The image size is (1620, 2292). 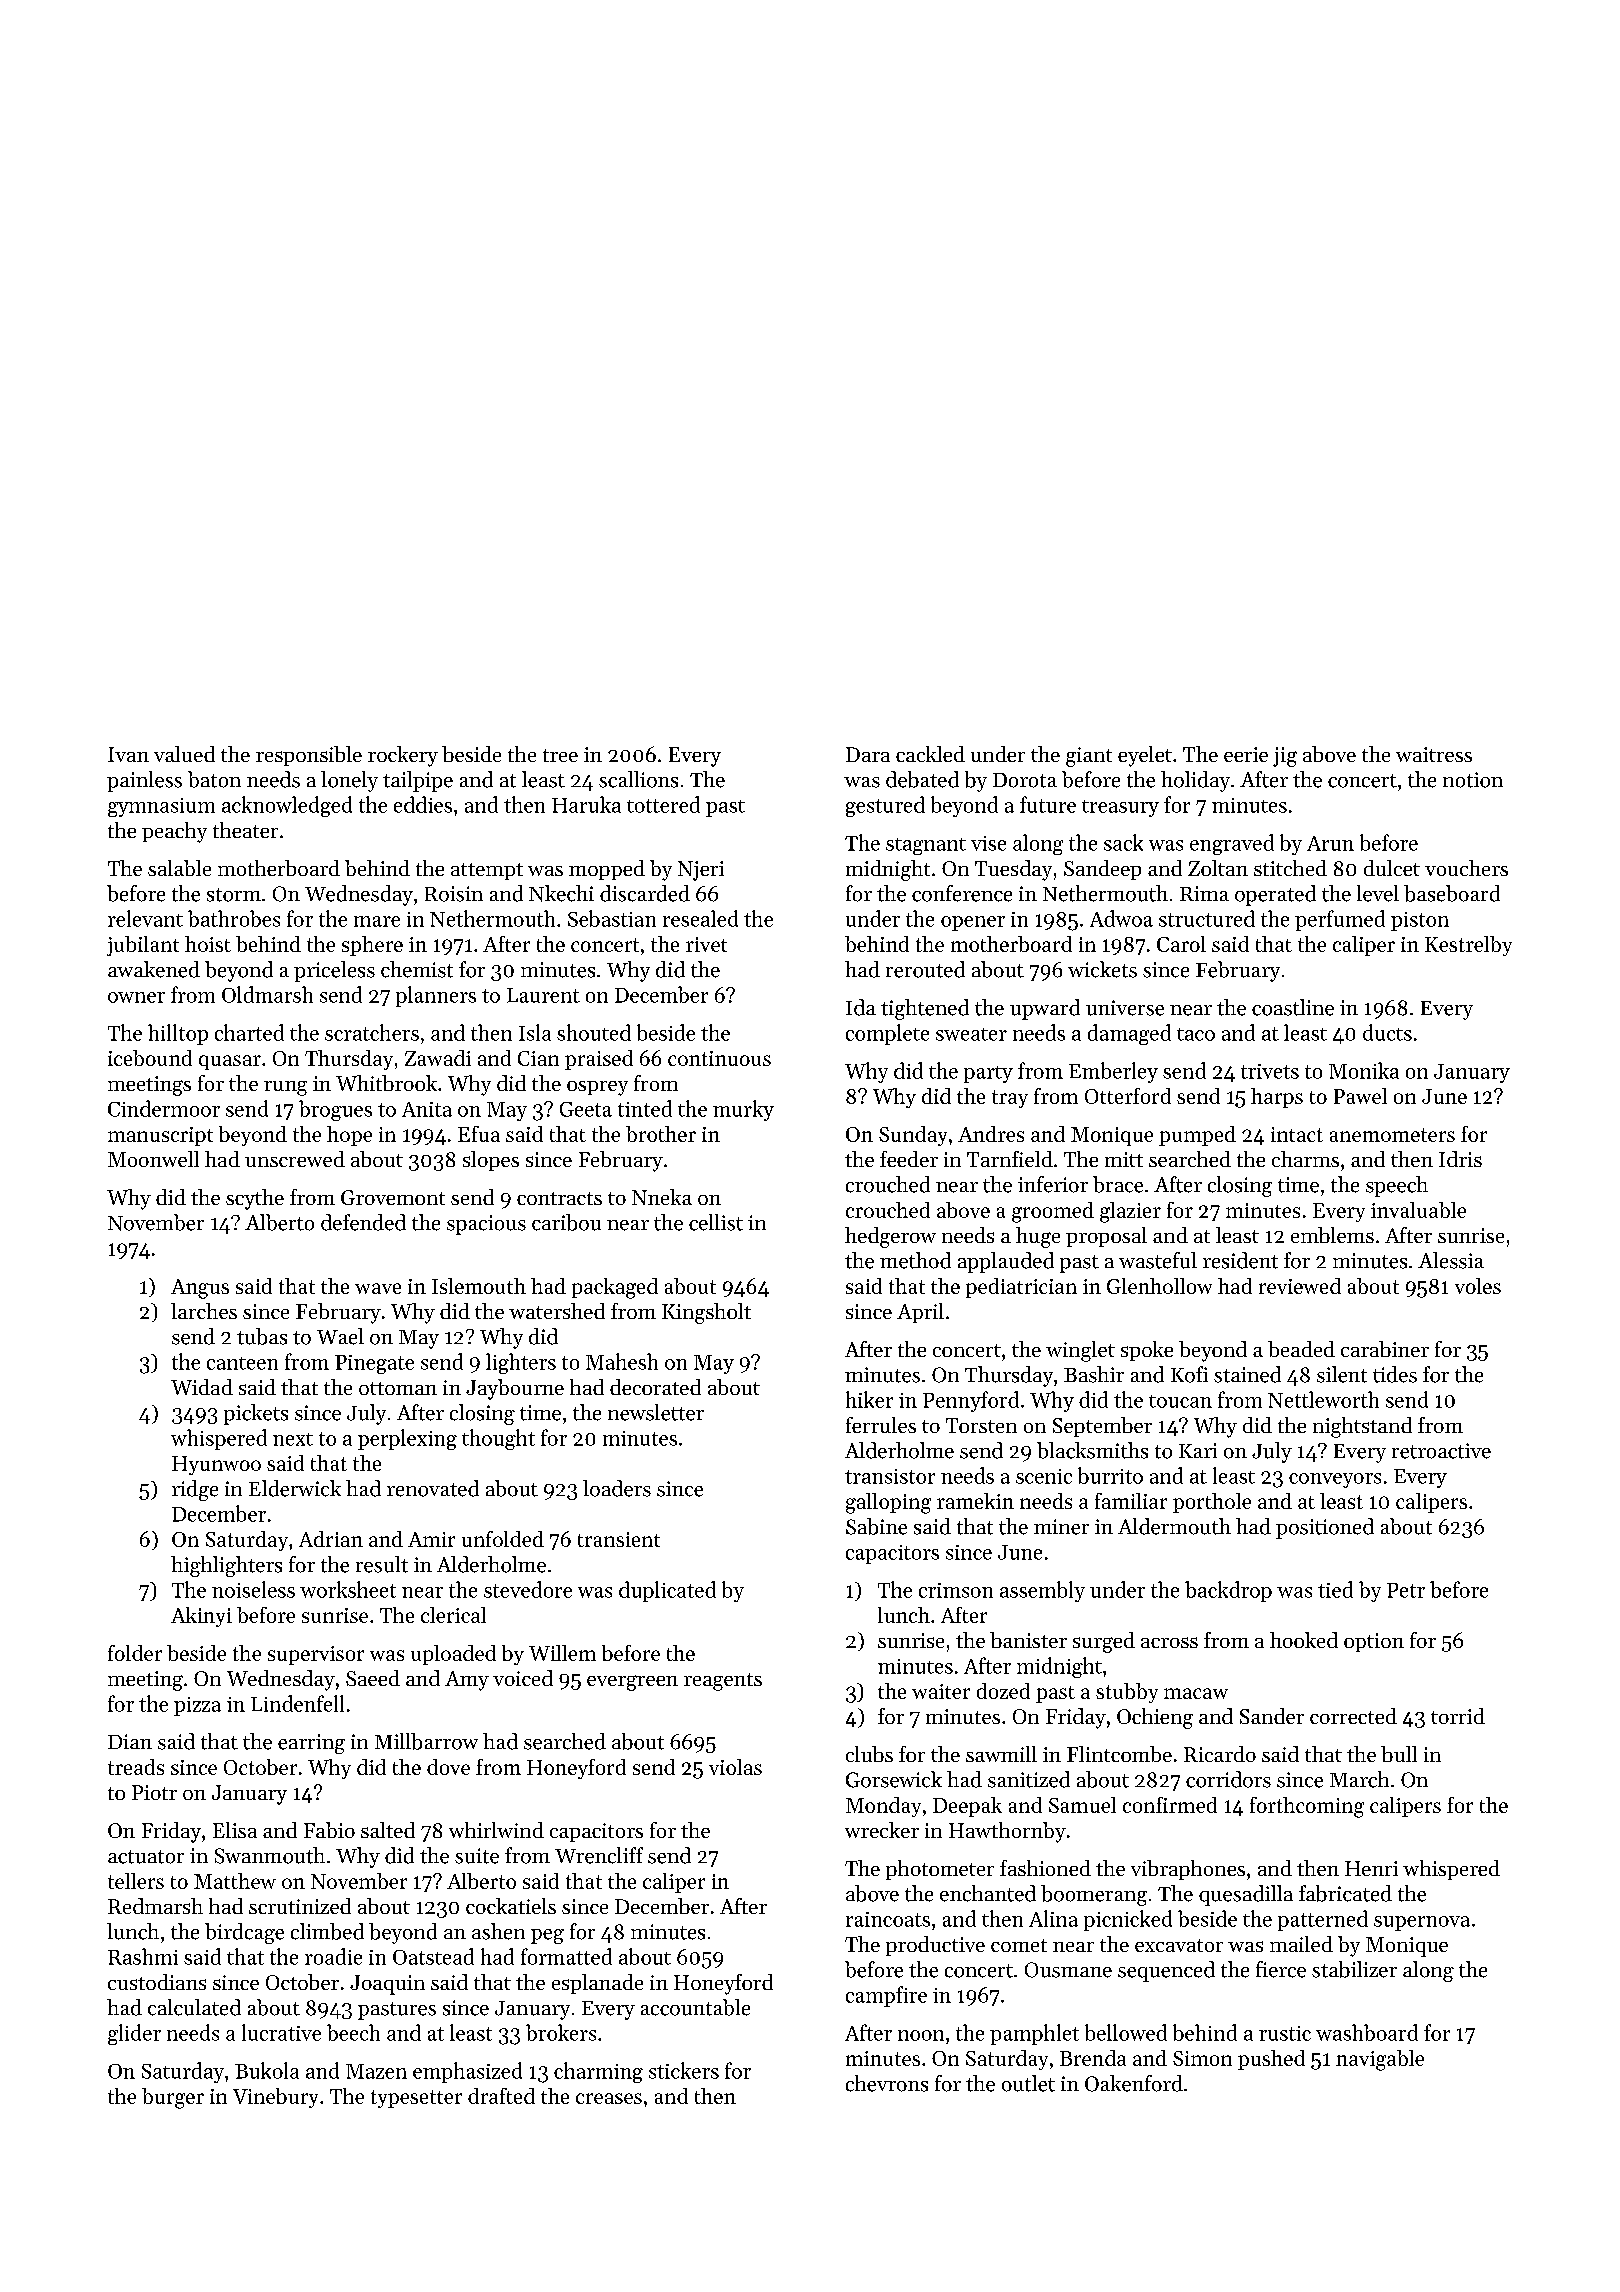 What do you see at coordinates (663, 804) in the image?
I see `tottered` at bounding box center [663, 804].
